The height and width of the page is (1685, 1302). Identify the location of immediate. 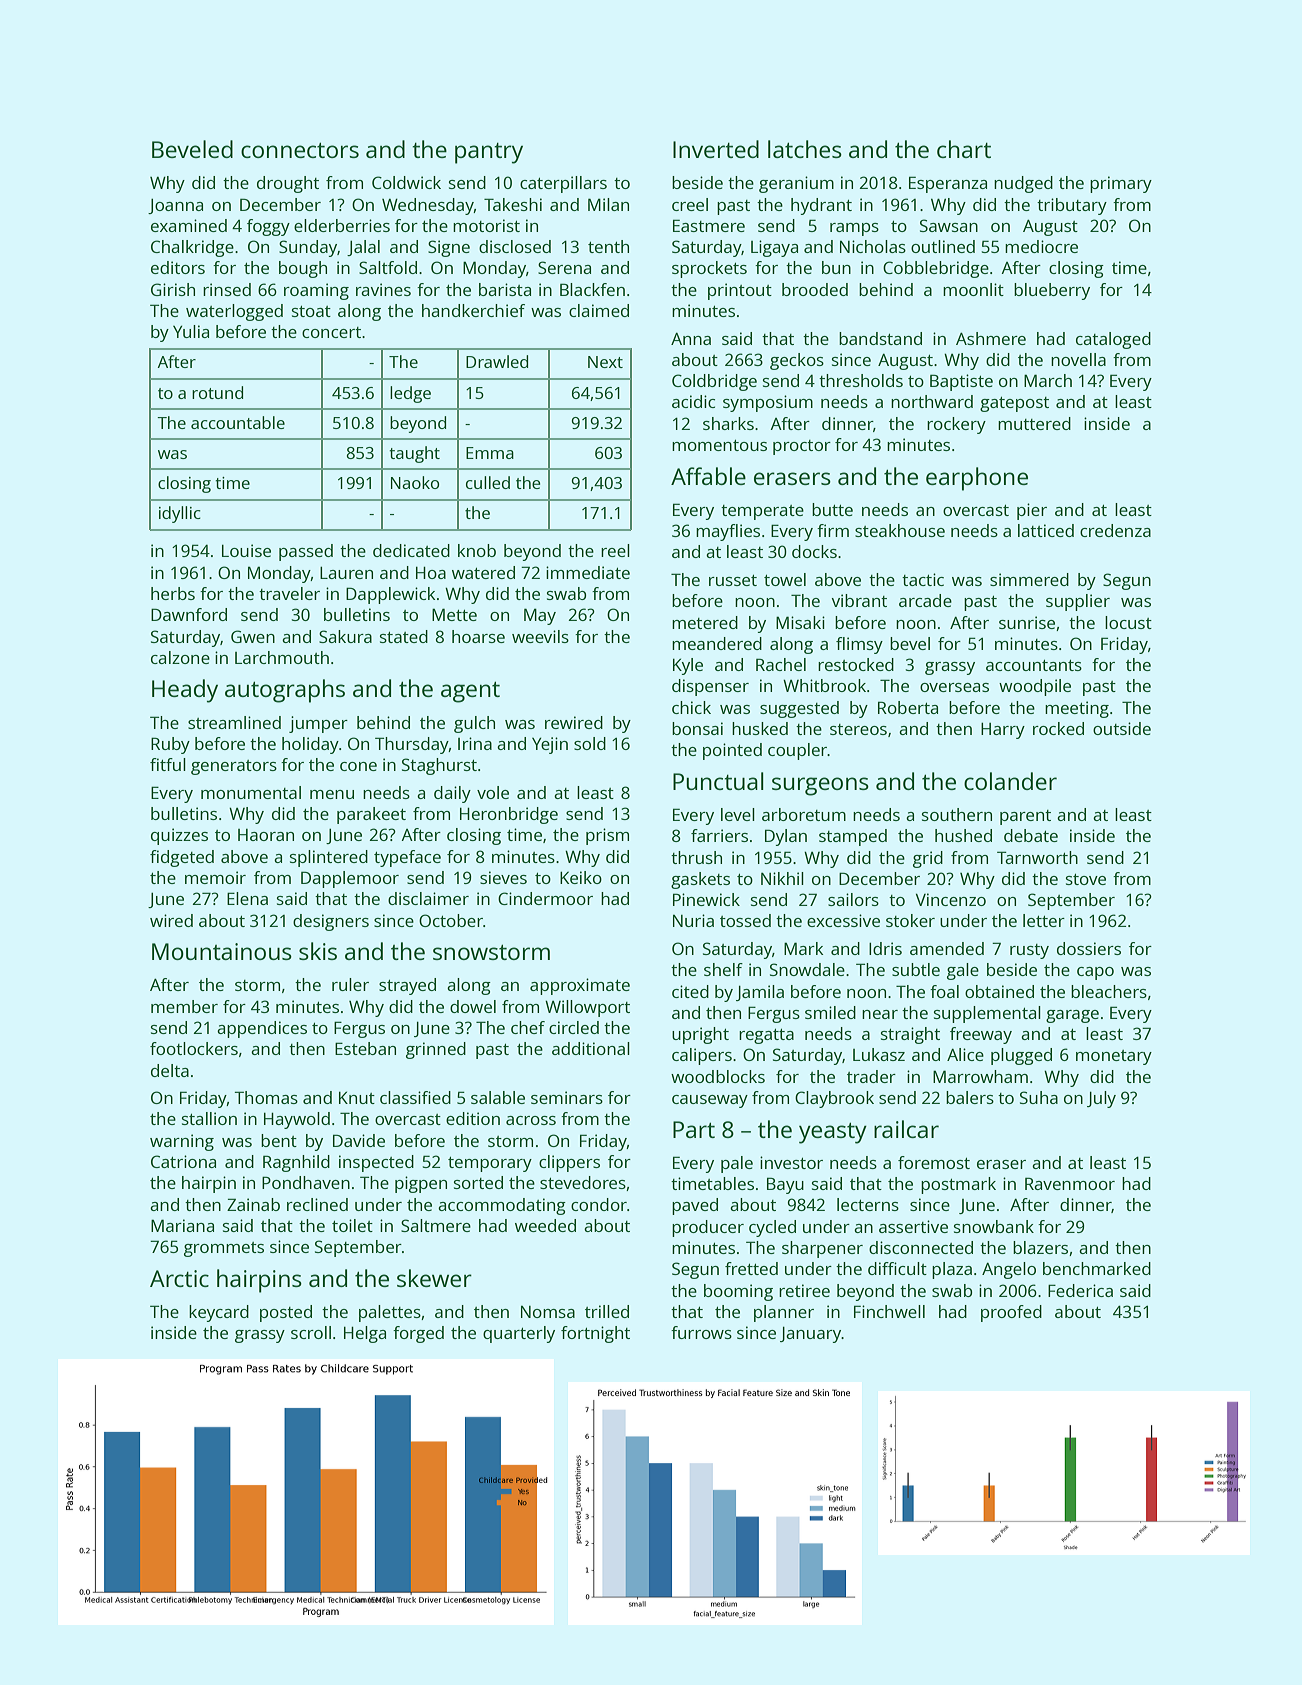
(588, 572).
